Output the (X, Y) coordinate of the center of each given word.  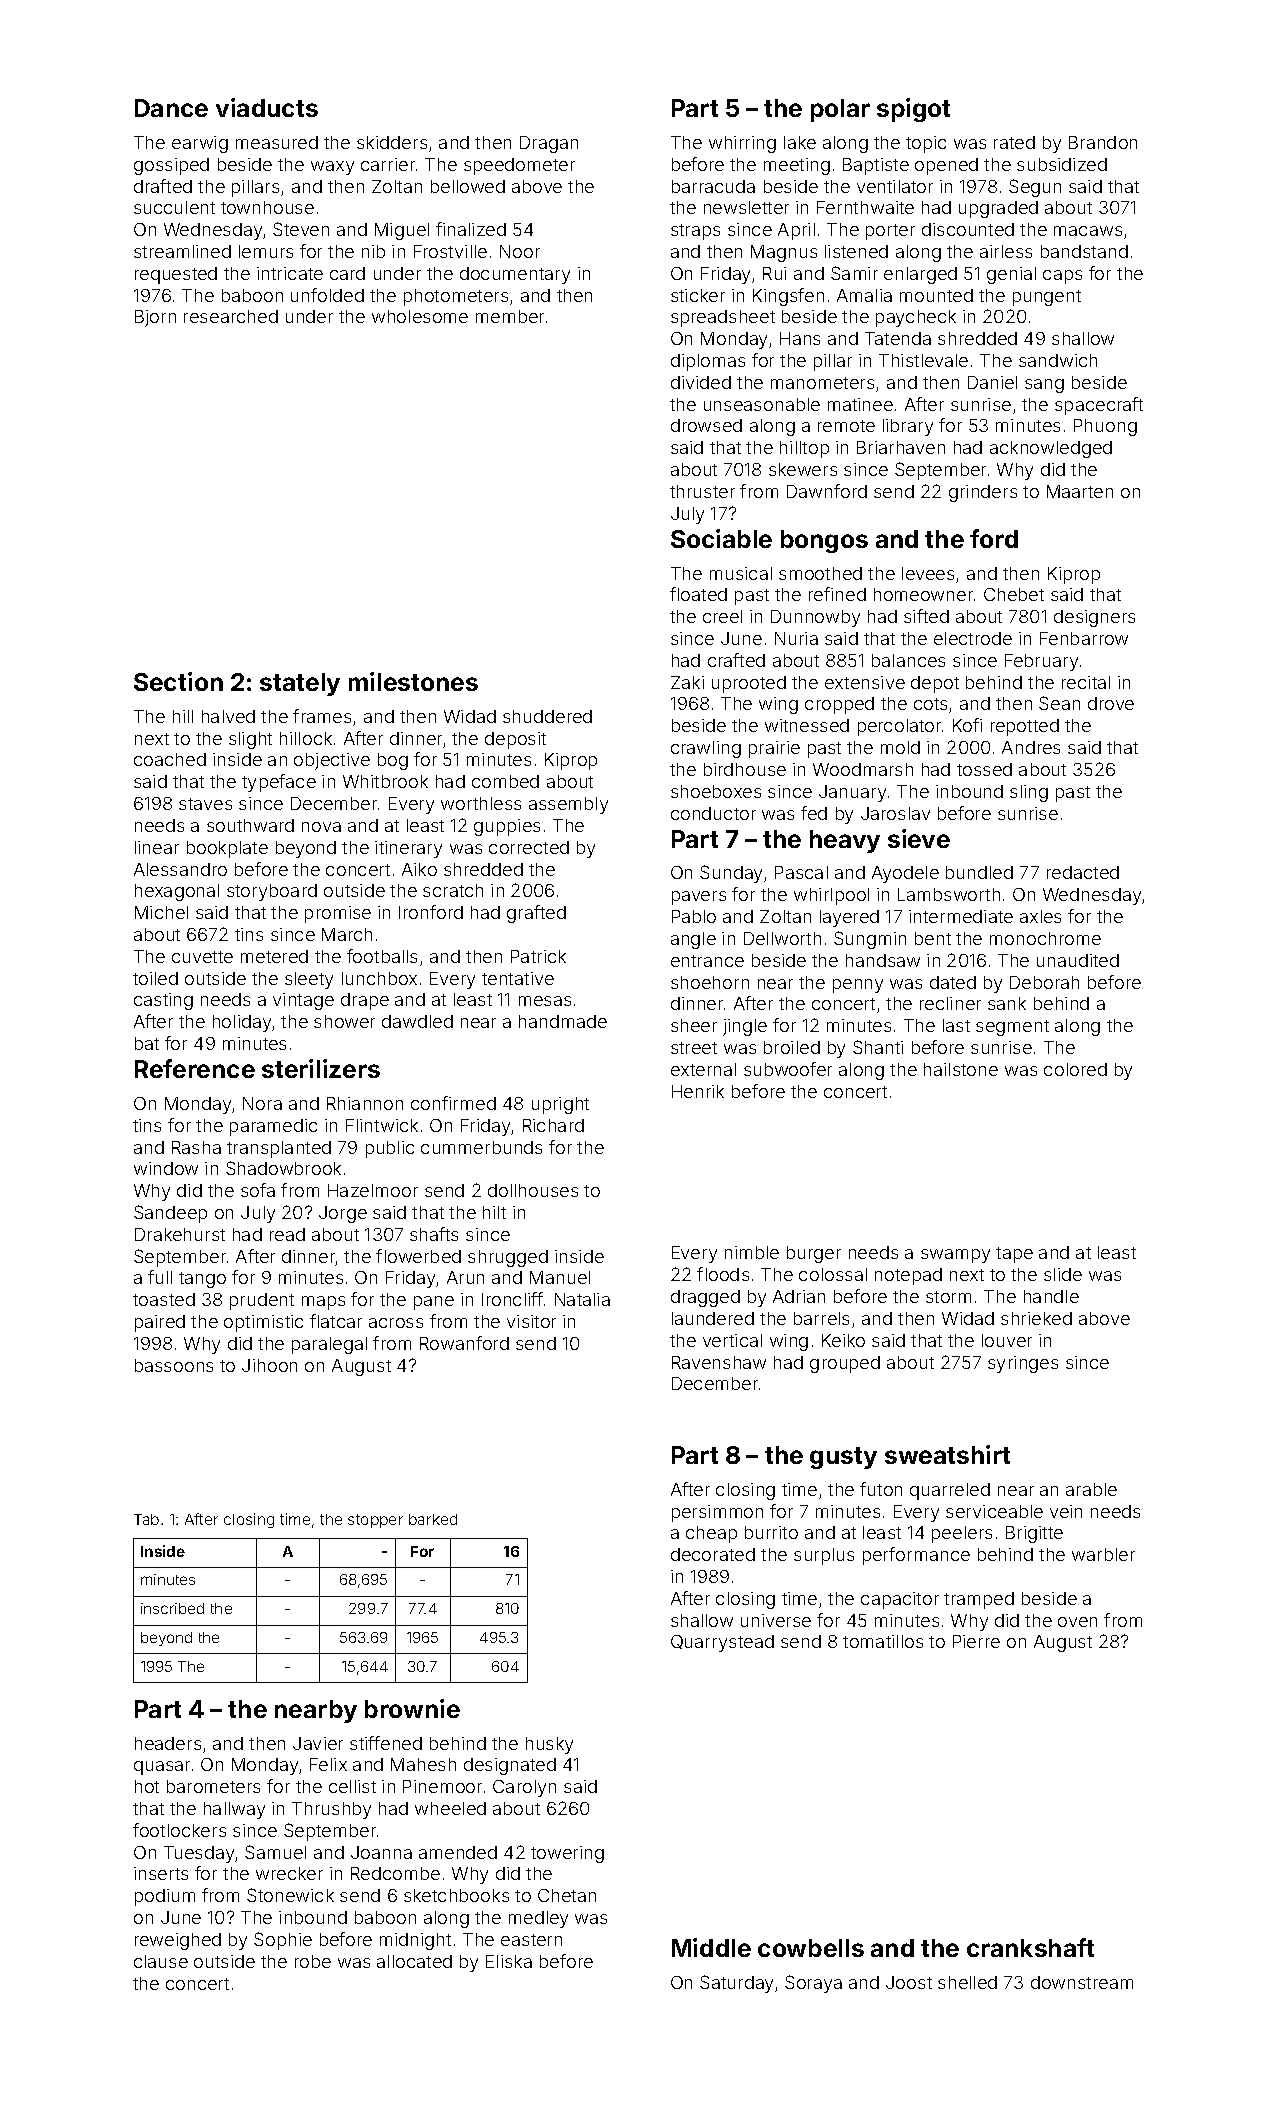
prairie (774, 749)
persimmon (717, 1513)
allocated (414, 1961)
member (510, 316)
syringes (1023, 1364)
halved (228, 716)
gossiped (171, 166)
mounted (936, 295)
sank (1007, 1003)
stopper (375, 1521)
